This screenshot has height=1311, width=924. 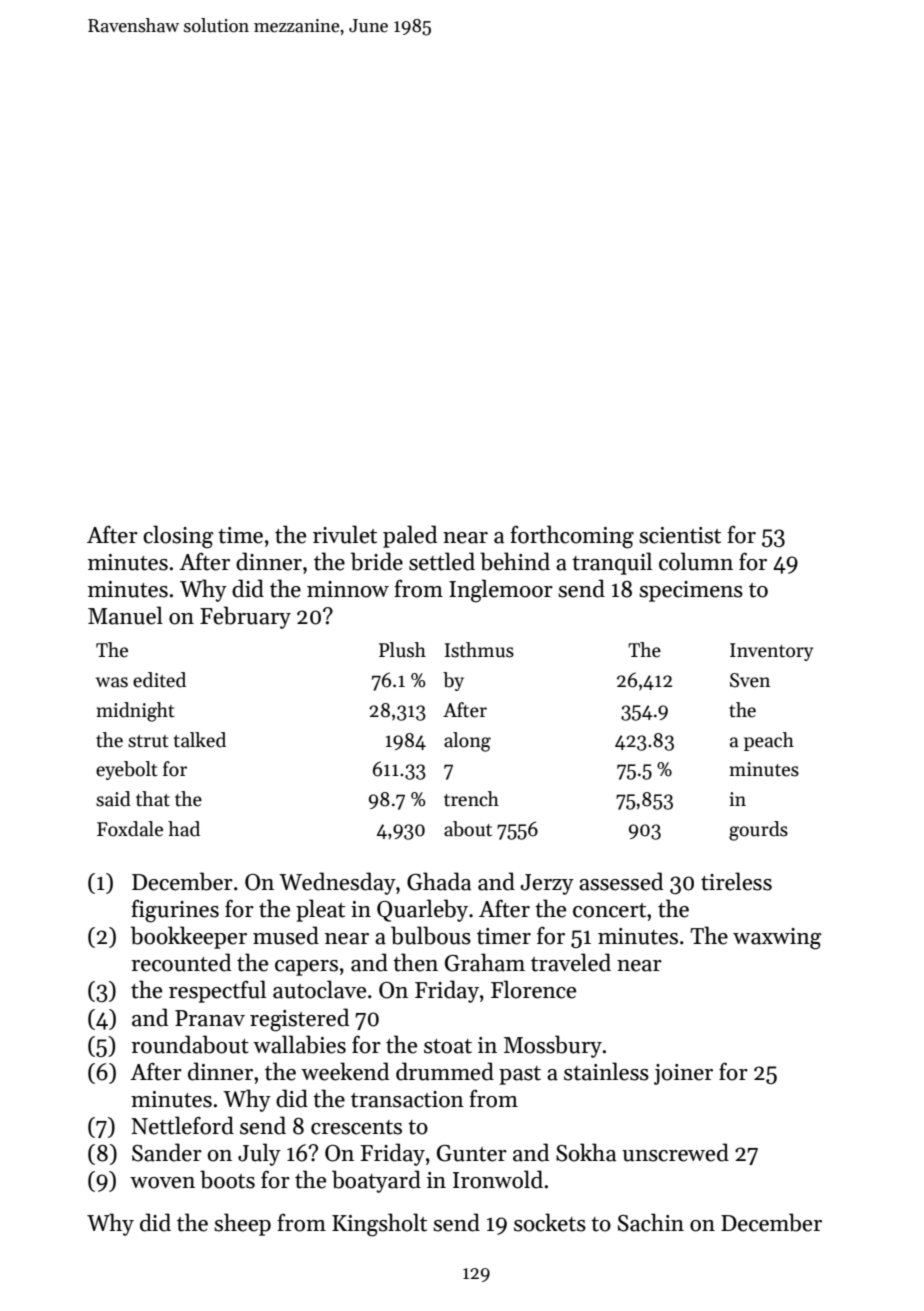 I want to click on paled, so click(x=410, y=536).
